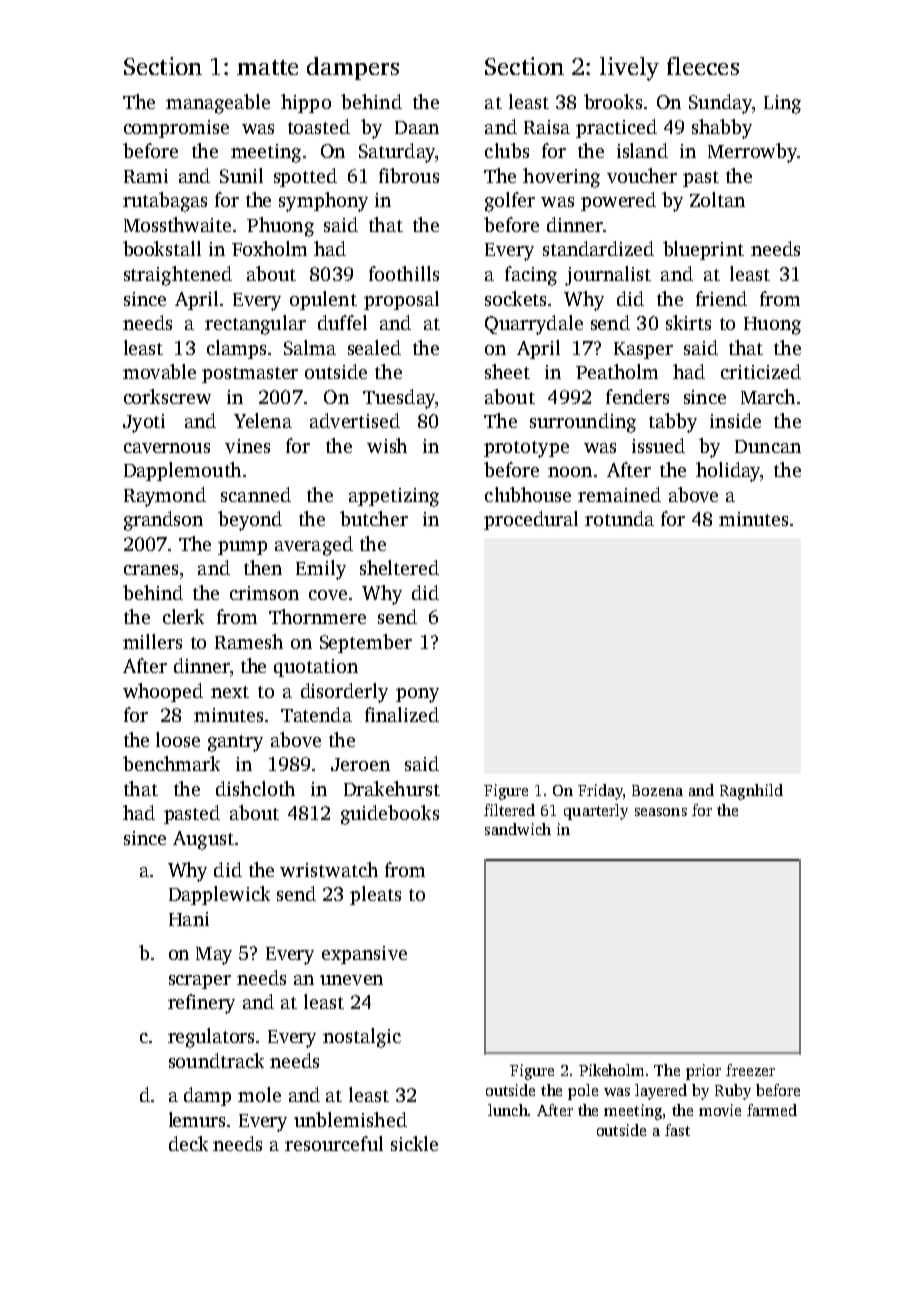  What do you see at coordinates (176, 129) in the screenshot?
I see `compromise` at bounding box center [176, 129].
